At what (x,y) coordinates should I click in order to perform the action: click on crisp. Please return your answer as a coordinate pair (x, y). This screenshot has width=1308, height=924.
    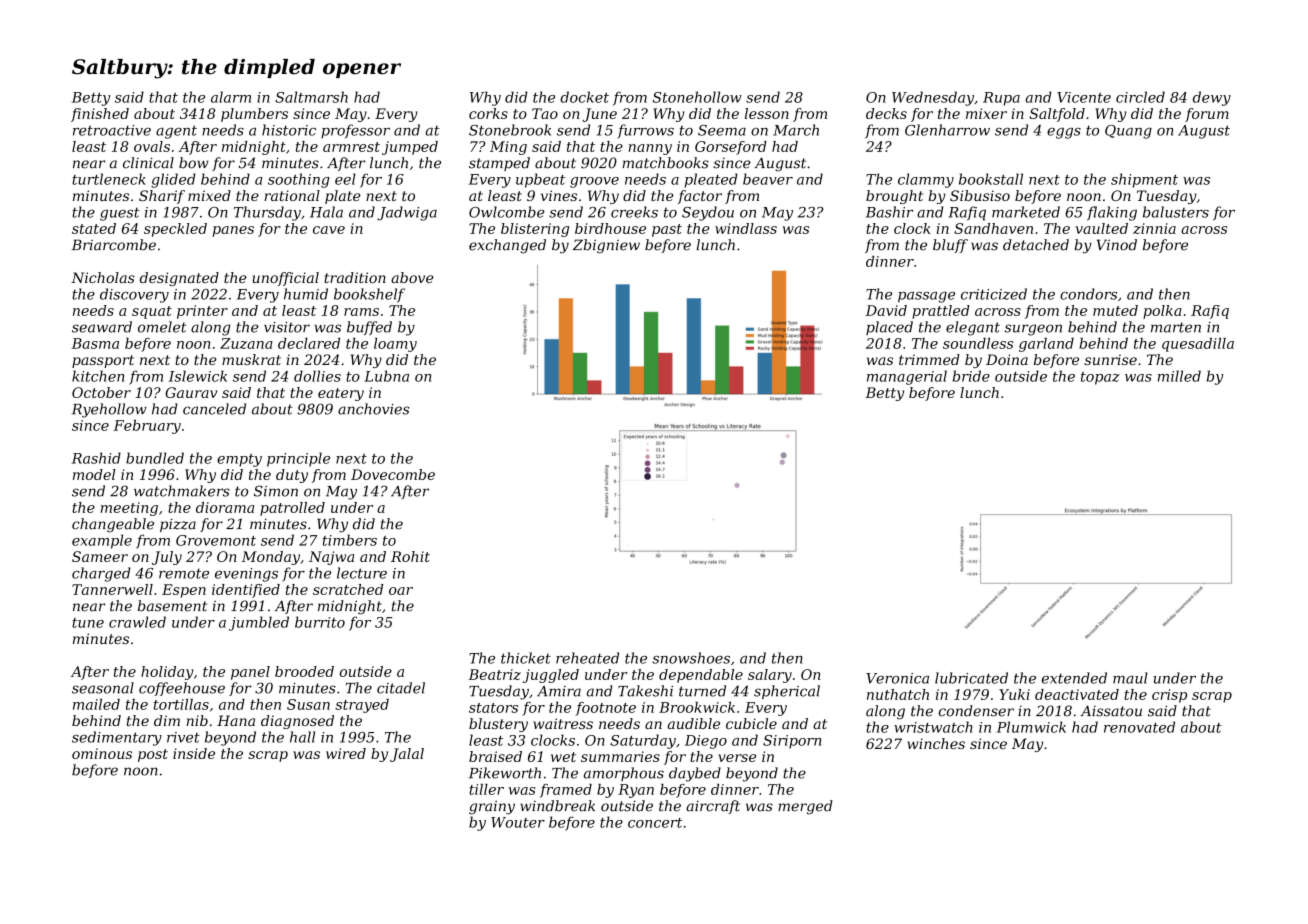
    Looking at the image, I should click on (1169, 696).
